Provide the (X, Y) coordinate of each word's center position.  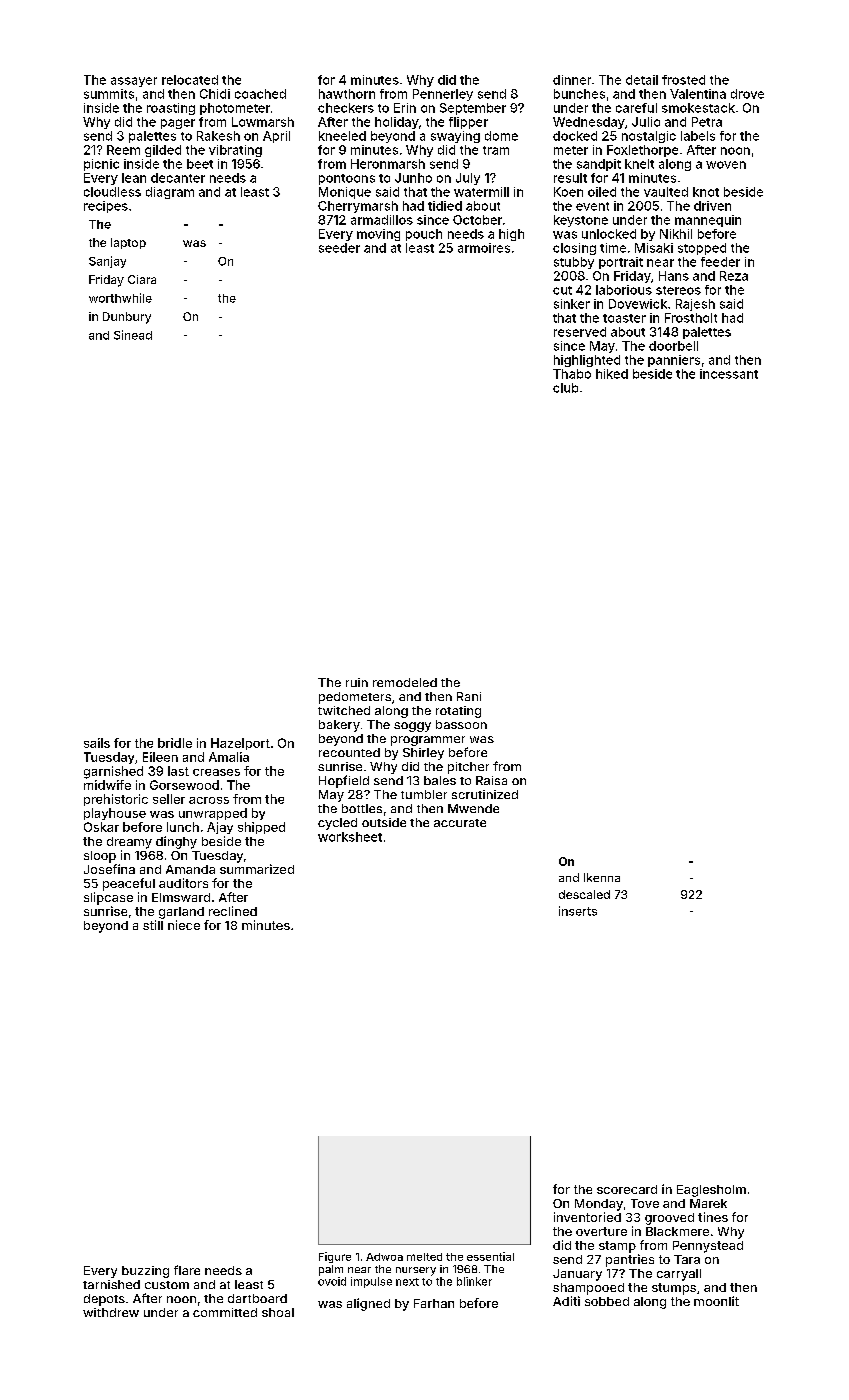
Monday (599, 1205)
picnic (101, 165)
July (468, 179)
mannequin (708, 221)
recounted (349, 752)
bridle (175, 743)
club (565, 388)
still (153, 925)
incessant (729, 374)
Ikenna (602, 877)
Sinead (133, 335)
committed (225, 1312)
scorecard (627, 1189)
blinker (474, 1281)
